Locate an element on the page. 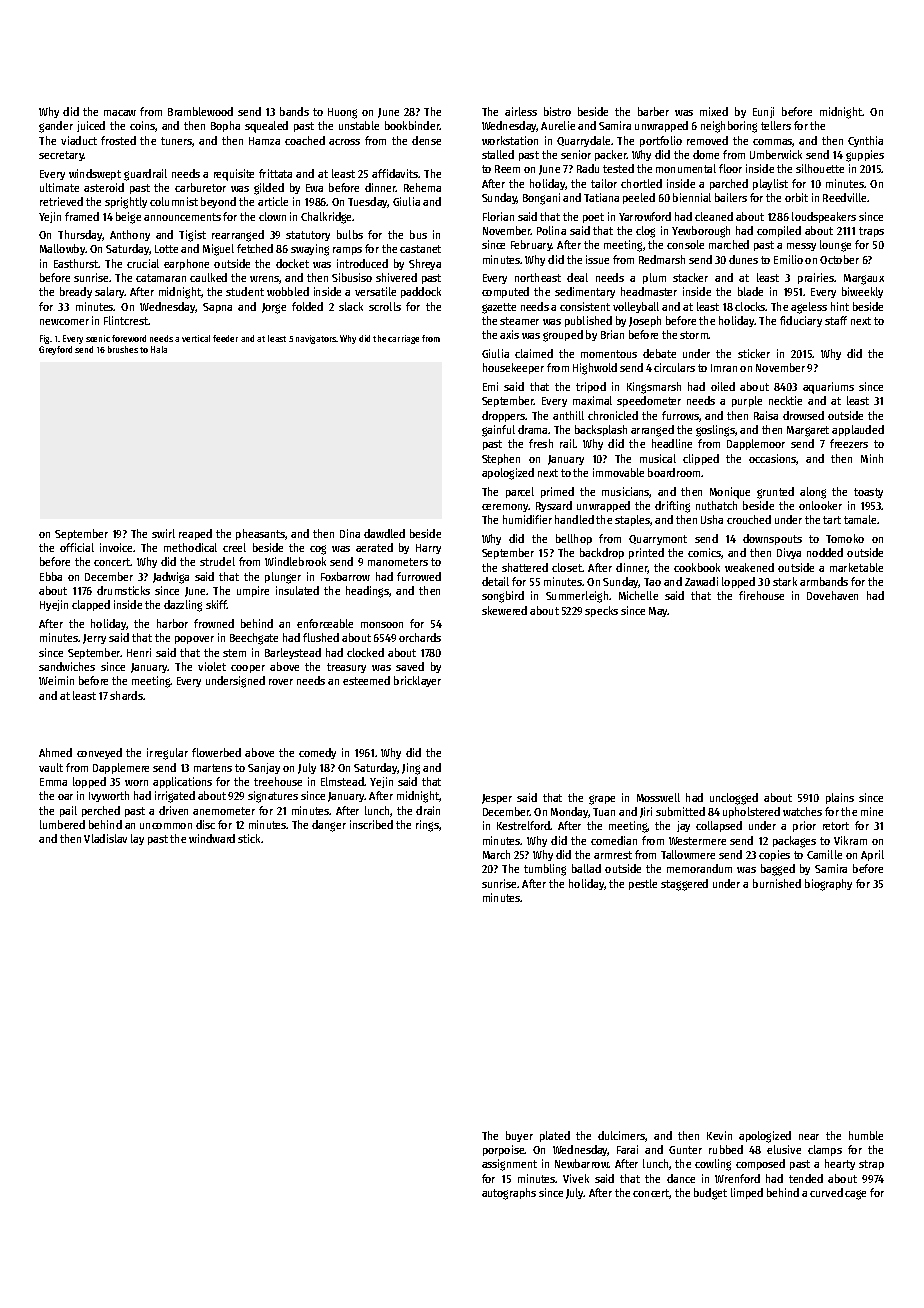  Bramblewood is located at coordinates (200, 111).
